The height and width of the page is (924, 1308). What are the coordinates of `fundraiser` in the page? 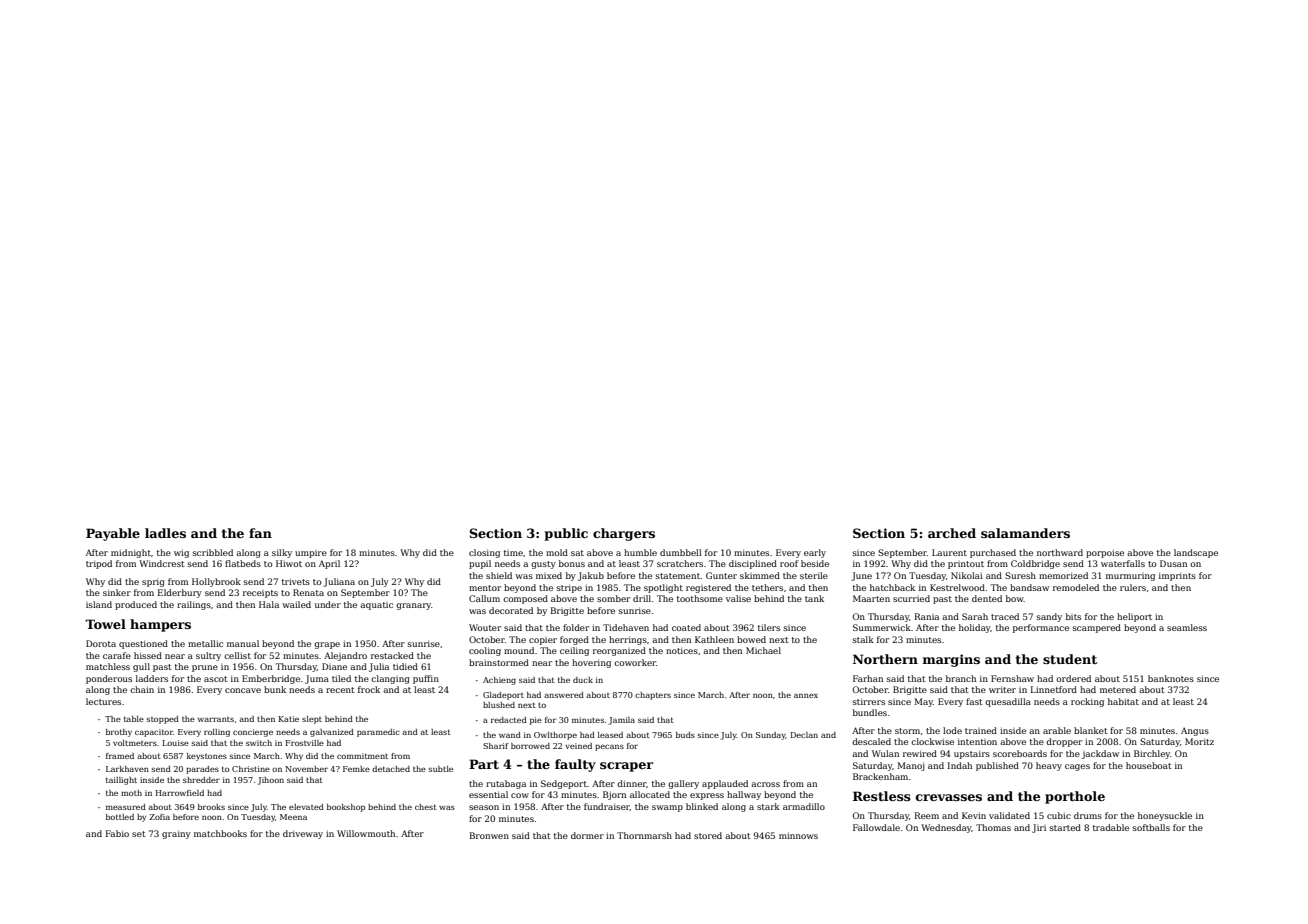 It's located at (607, 807).
